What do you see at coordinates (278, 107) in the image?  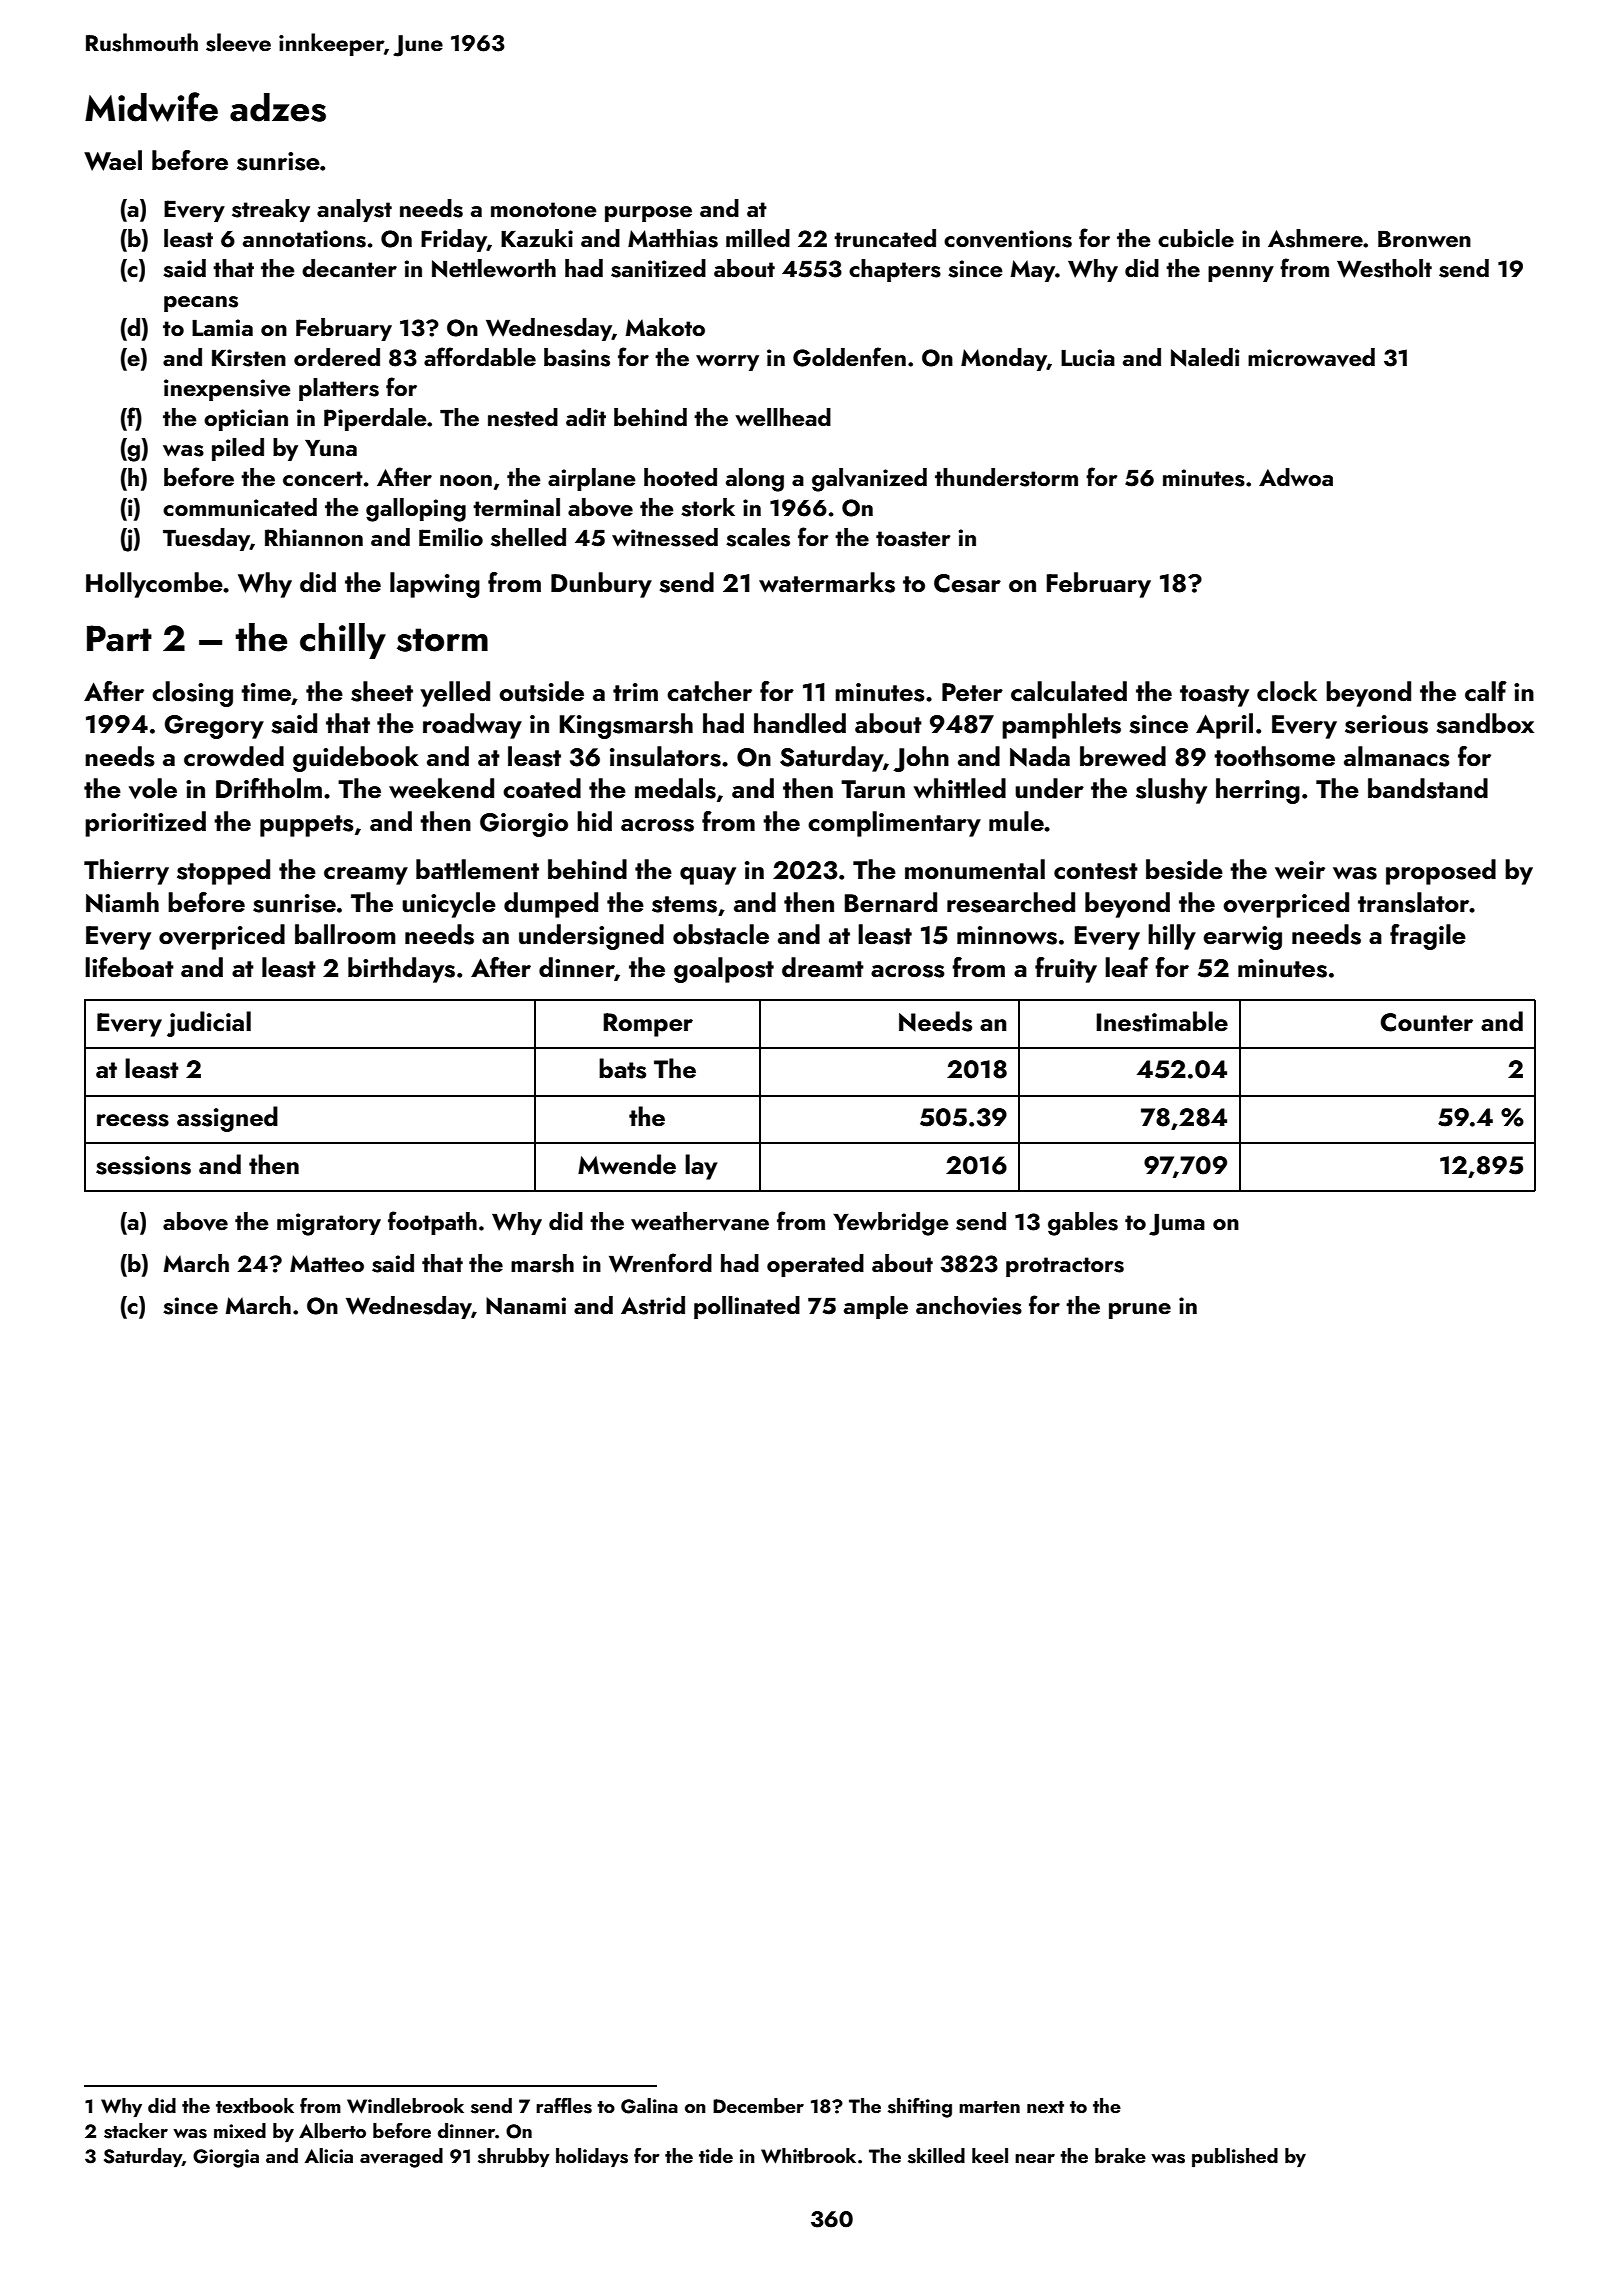 I see `adzes` at bounding box center [278, 107].
